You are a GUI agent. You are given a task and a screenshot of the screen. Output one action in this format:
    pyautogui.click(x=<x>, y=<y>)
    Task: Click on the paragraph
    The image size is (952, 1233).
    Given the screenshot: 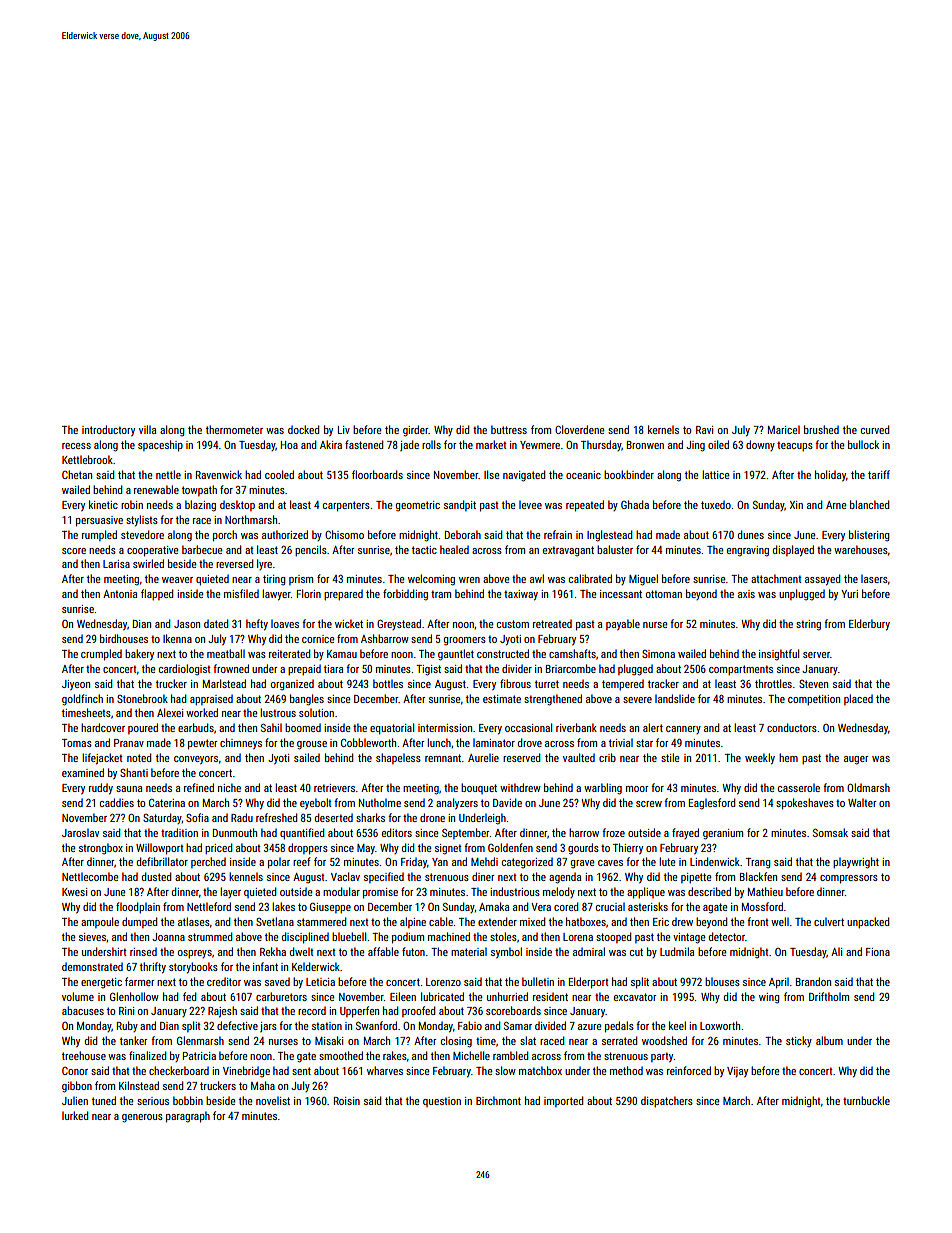 What is the action you would take?
    pyautogui.click(x=188, y=1117)
